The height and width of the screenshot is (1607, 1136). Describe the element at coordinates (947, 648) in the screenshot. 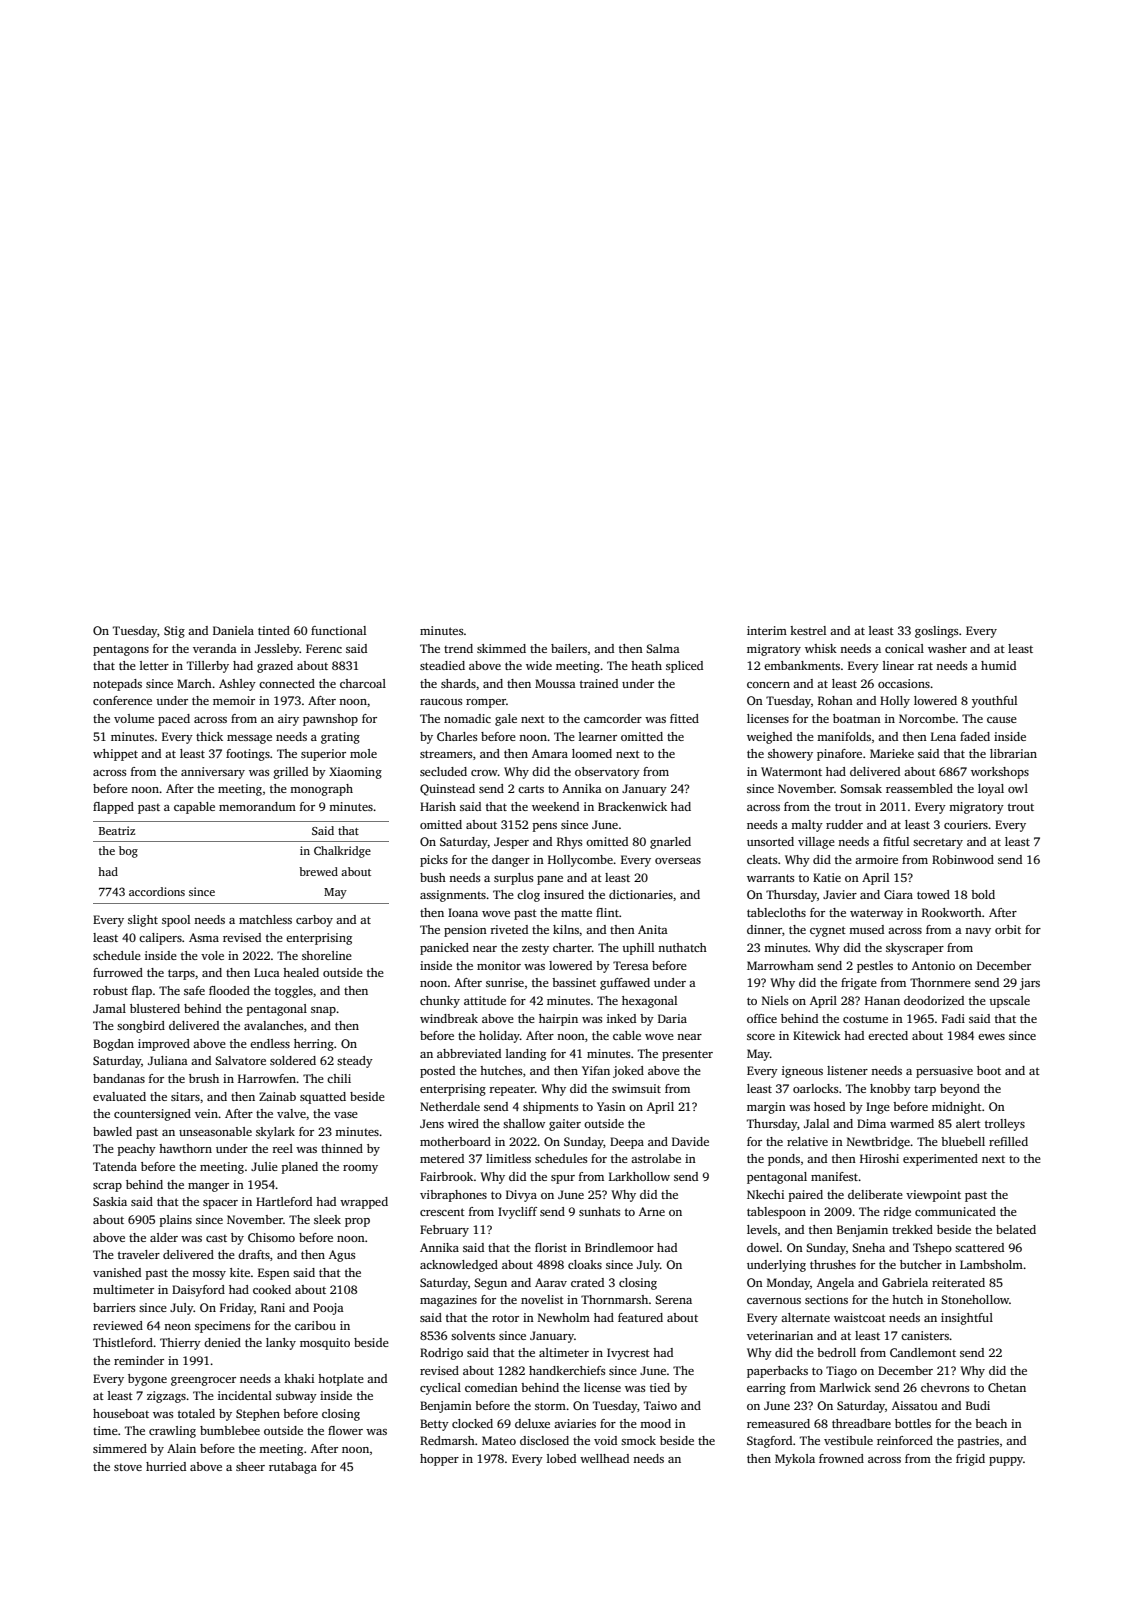

I see `washer` at that location.
